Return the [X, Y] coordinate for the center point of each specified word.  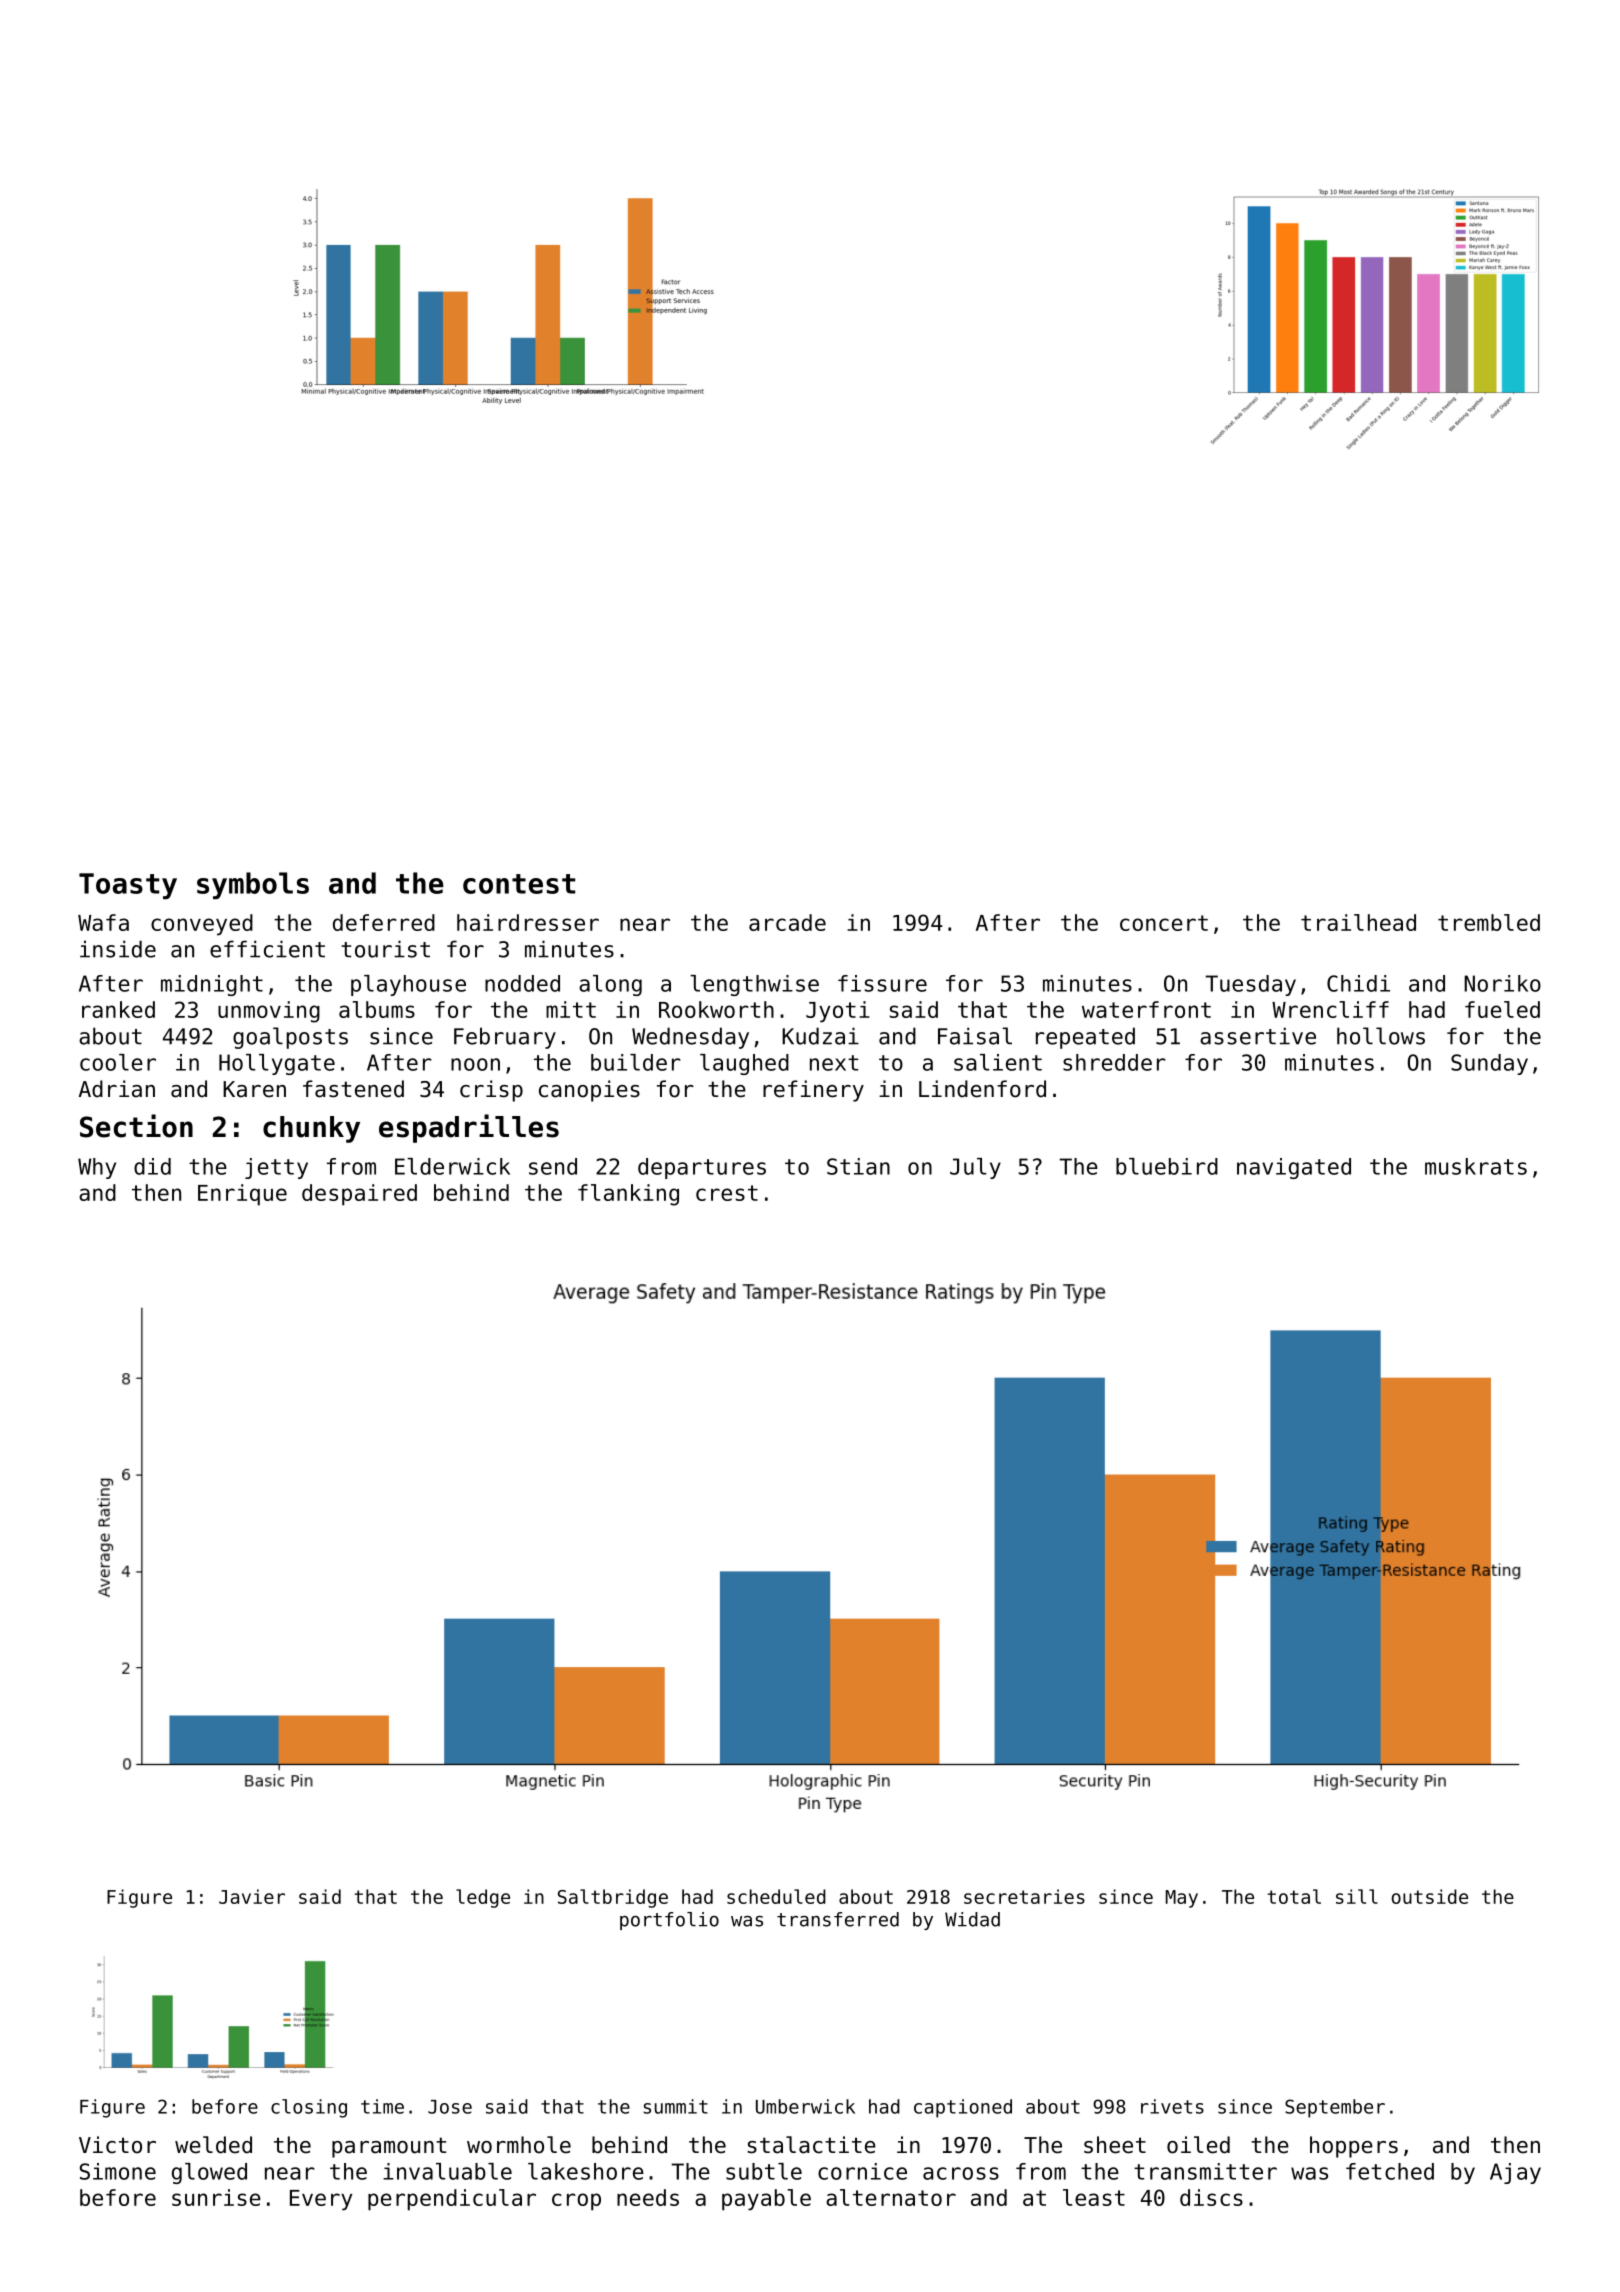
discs [1211, 2197]
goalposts [290, 1038]
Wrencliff [1330, 1009]
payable [766, 2200]
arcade [787, 922]
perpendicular [452, 2200]
